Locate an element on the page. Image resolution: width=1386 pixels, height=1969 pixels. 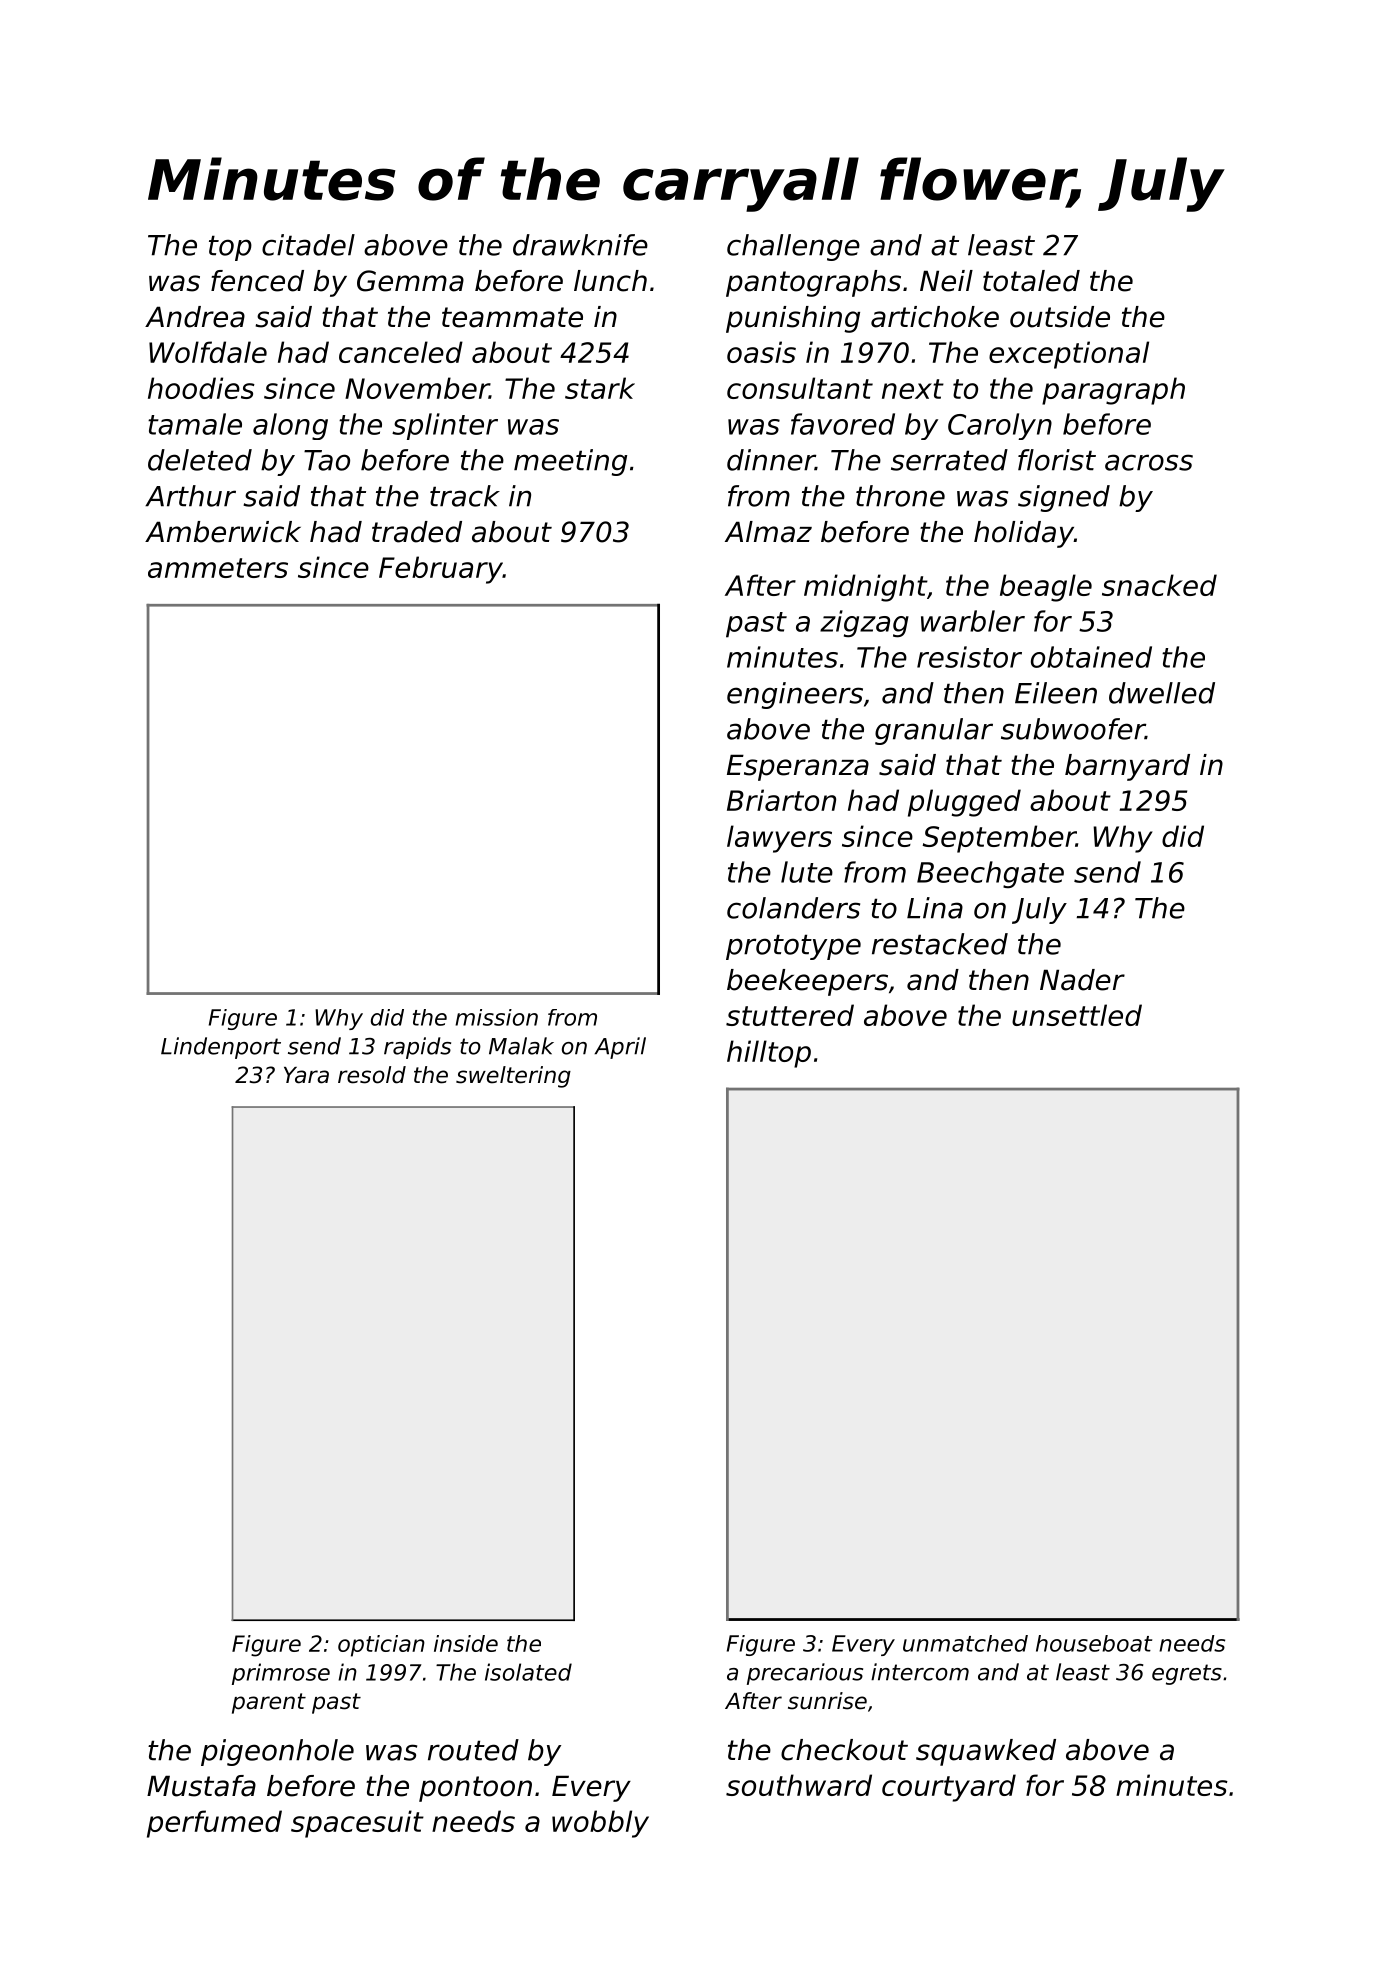
spacesuit is located at coordinates (357, 1824).
